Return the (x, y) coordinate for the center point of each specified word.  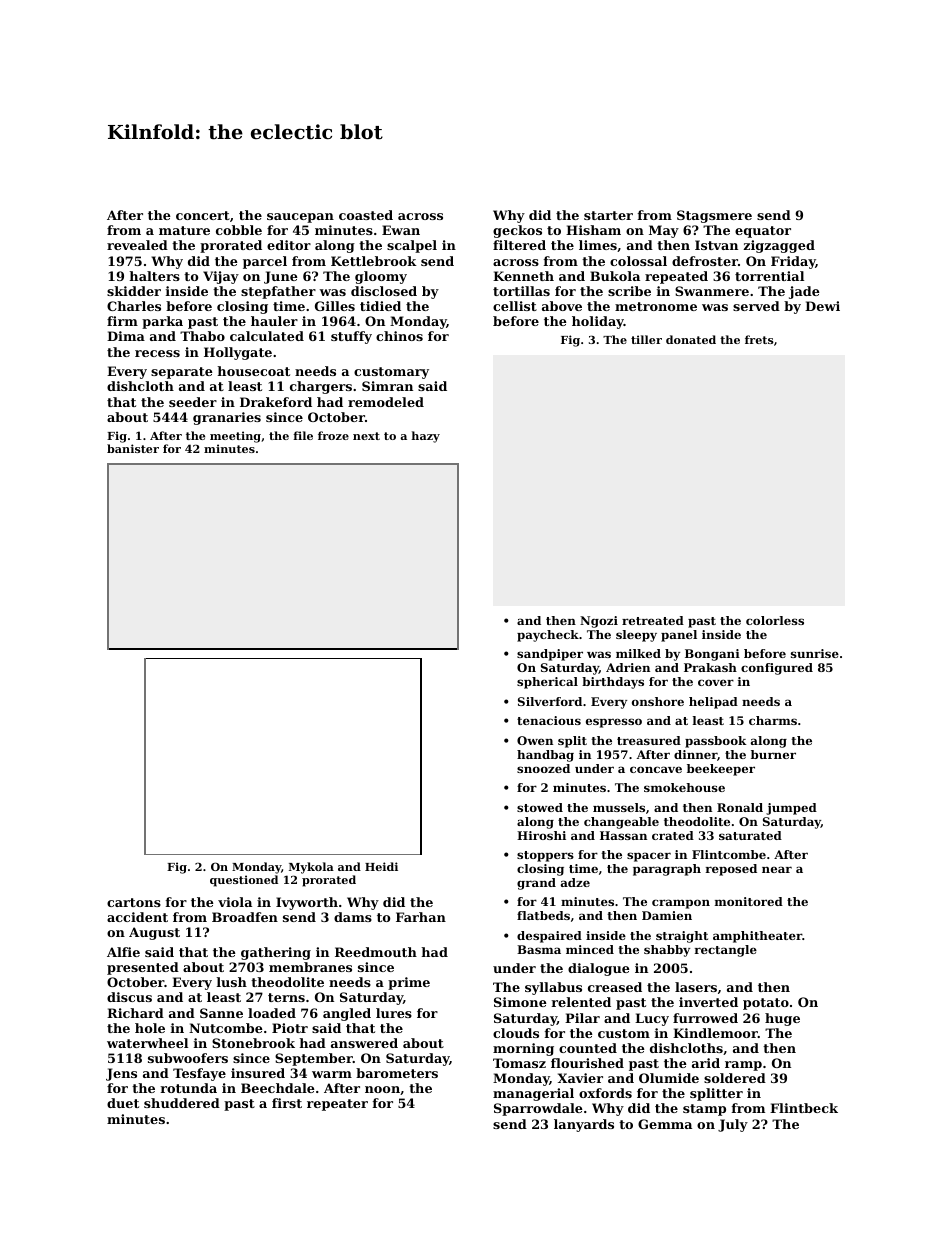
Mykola (311, 868)
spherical (547, 683)
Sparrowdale (538, 1109)
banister (133, 448)
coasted (366, 215)
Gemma (665, 1124)
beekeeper (721, 770)
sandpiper (550, 655)
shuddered (182, 1103)
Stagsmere (714, 216)
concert (203, 215)
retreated (653, 620)
